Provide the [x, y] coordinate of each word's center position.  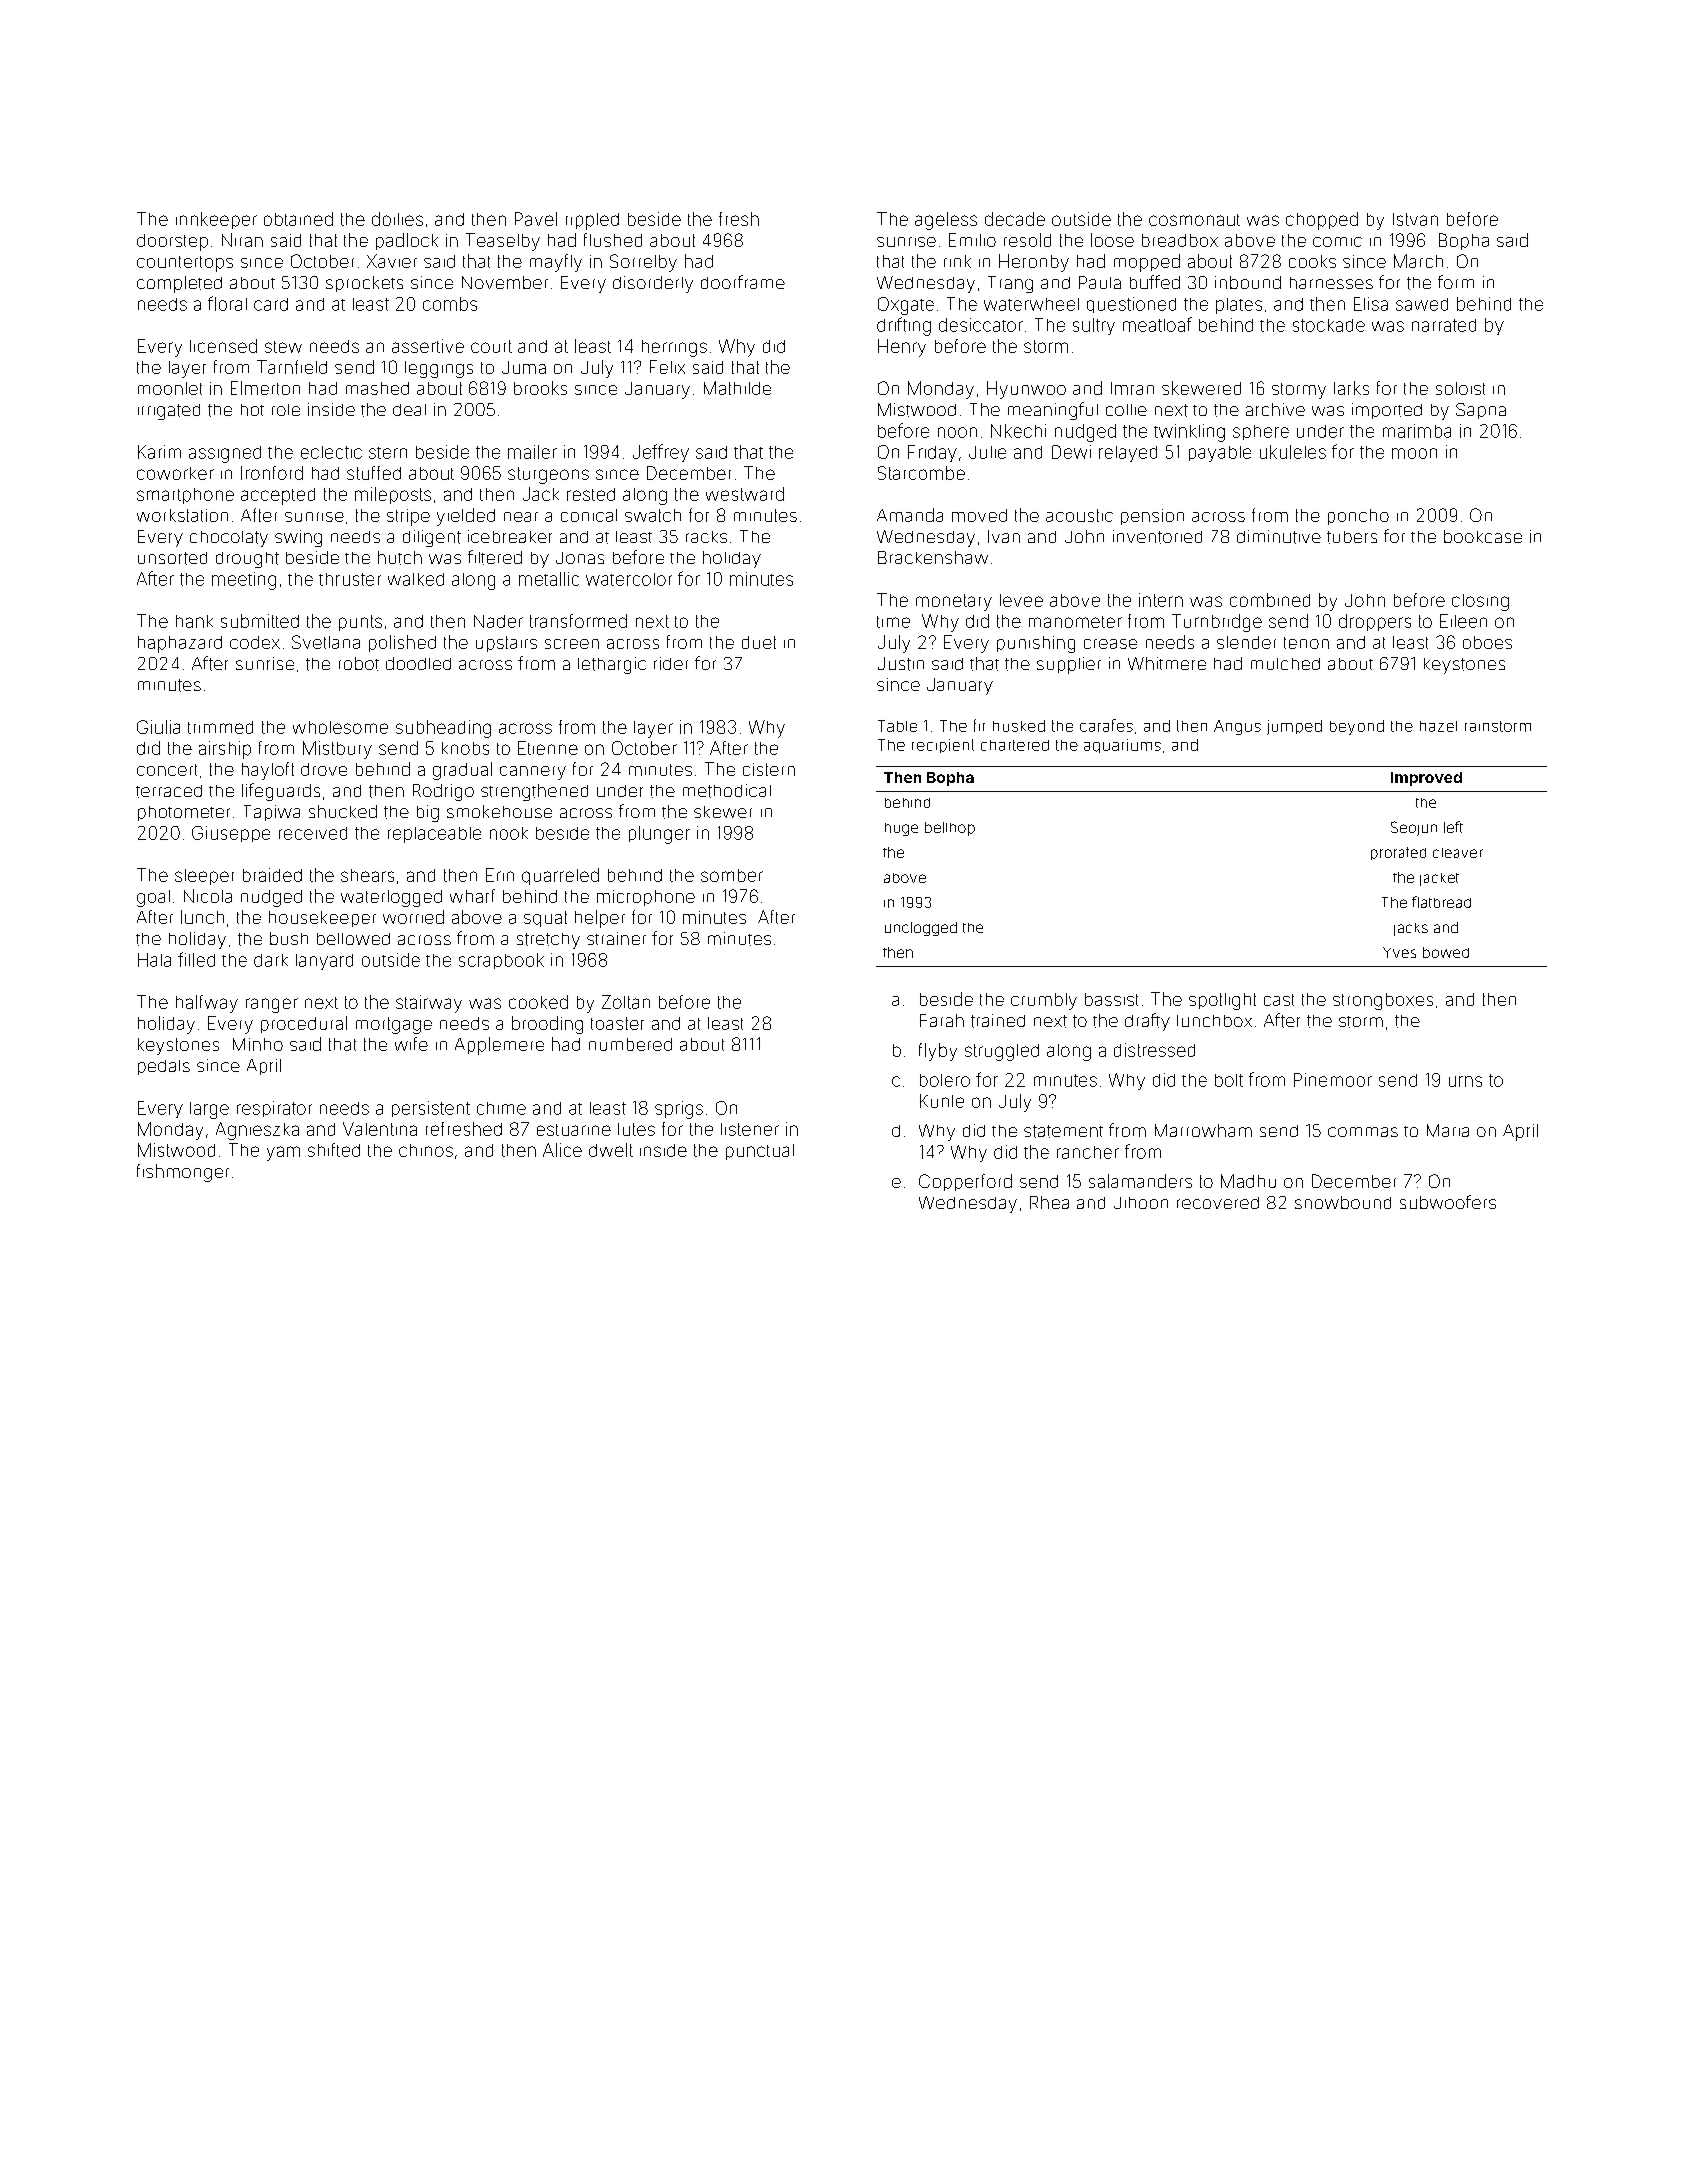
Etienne [548, 748]
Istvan [1415, 219]
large [209, 1110]
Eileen [1463, 621]
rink [957, 261]
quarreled [560, 876]
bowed [1446, 952]
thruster [350, 579]
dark [271, 960]
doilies [397, 219]
